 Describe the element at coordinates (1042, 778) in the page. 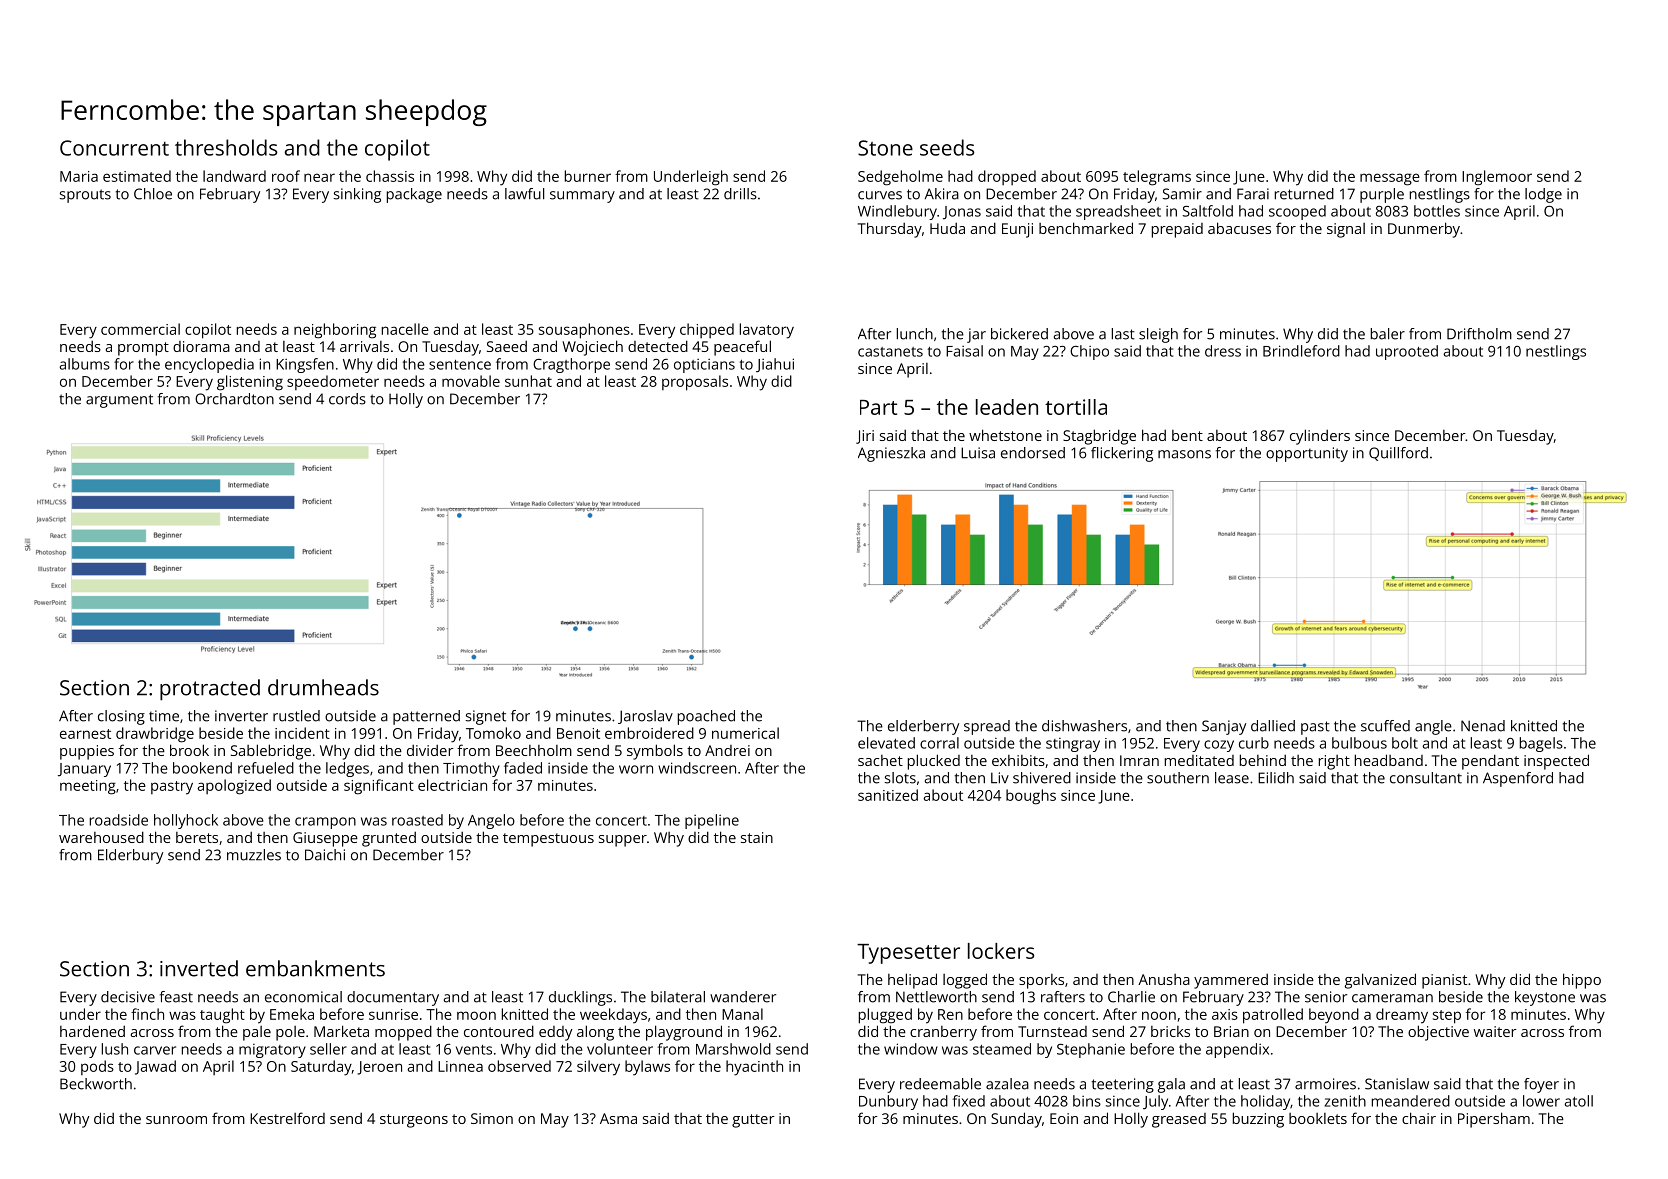

I see `shivered` at that location.
